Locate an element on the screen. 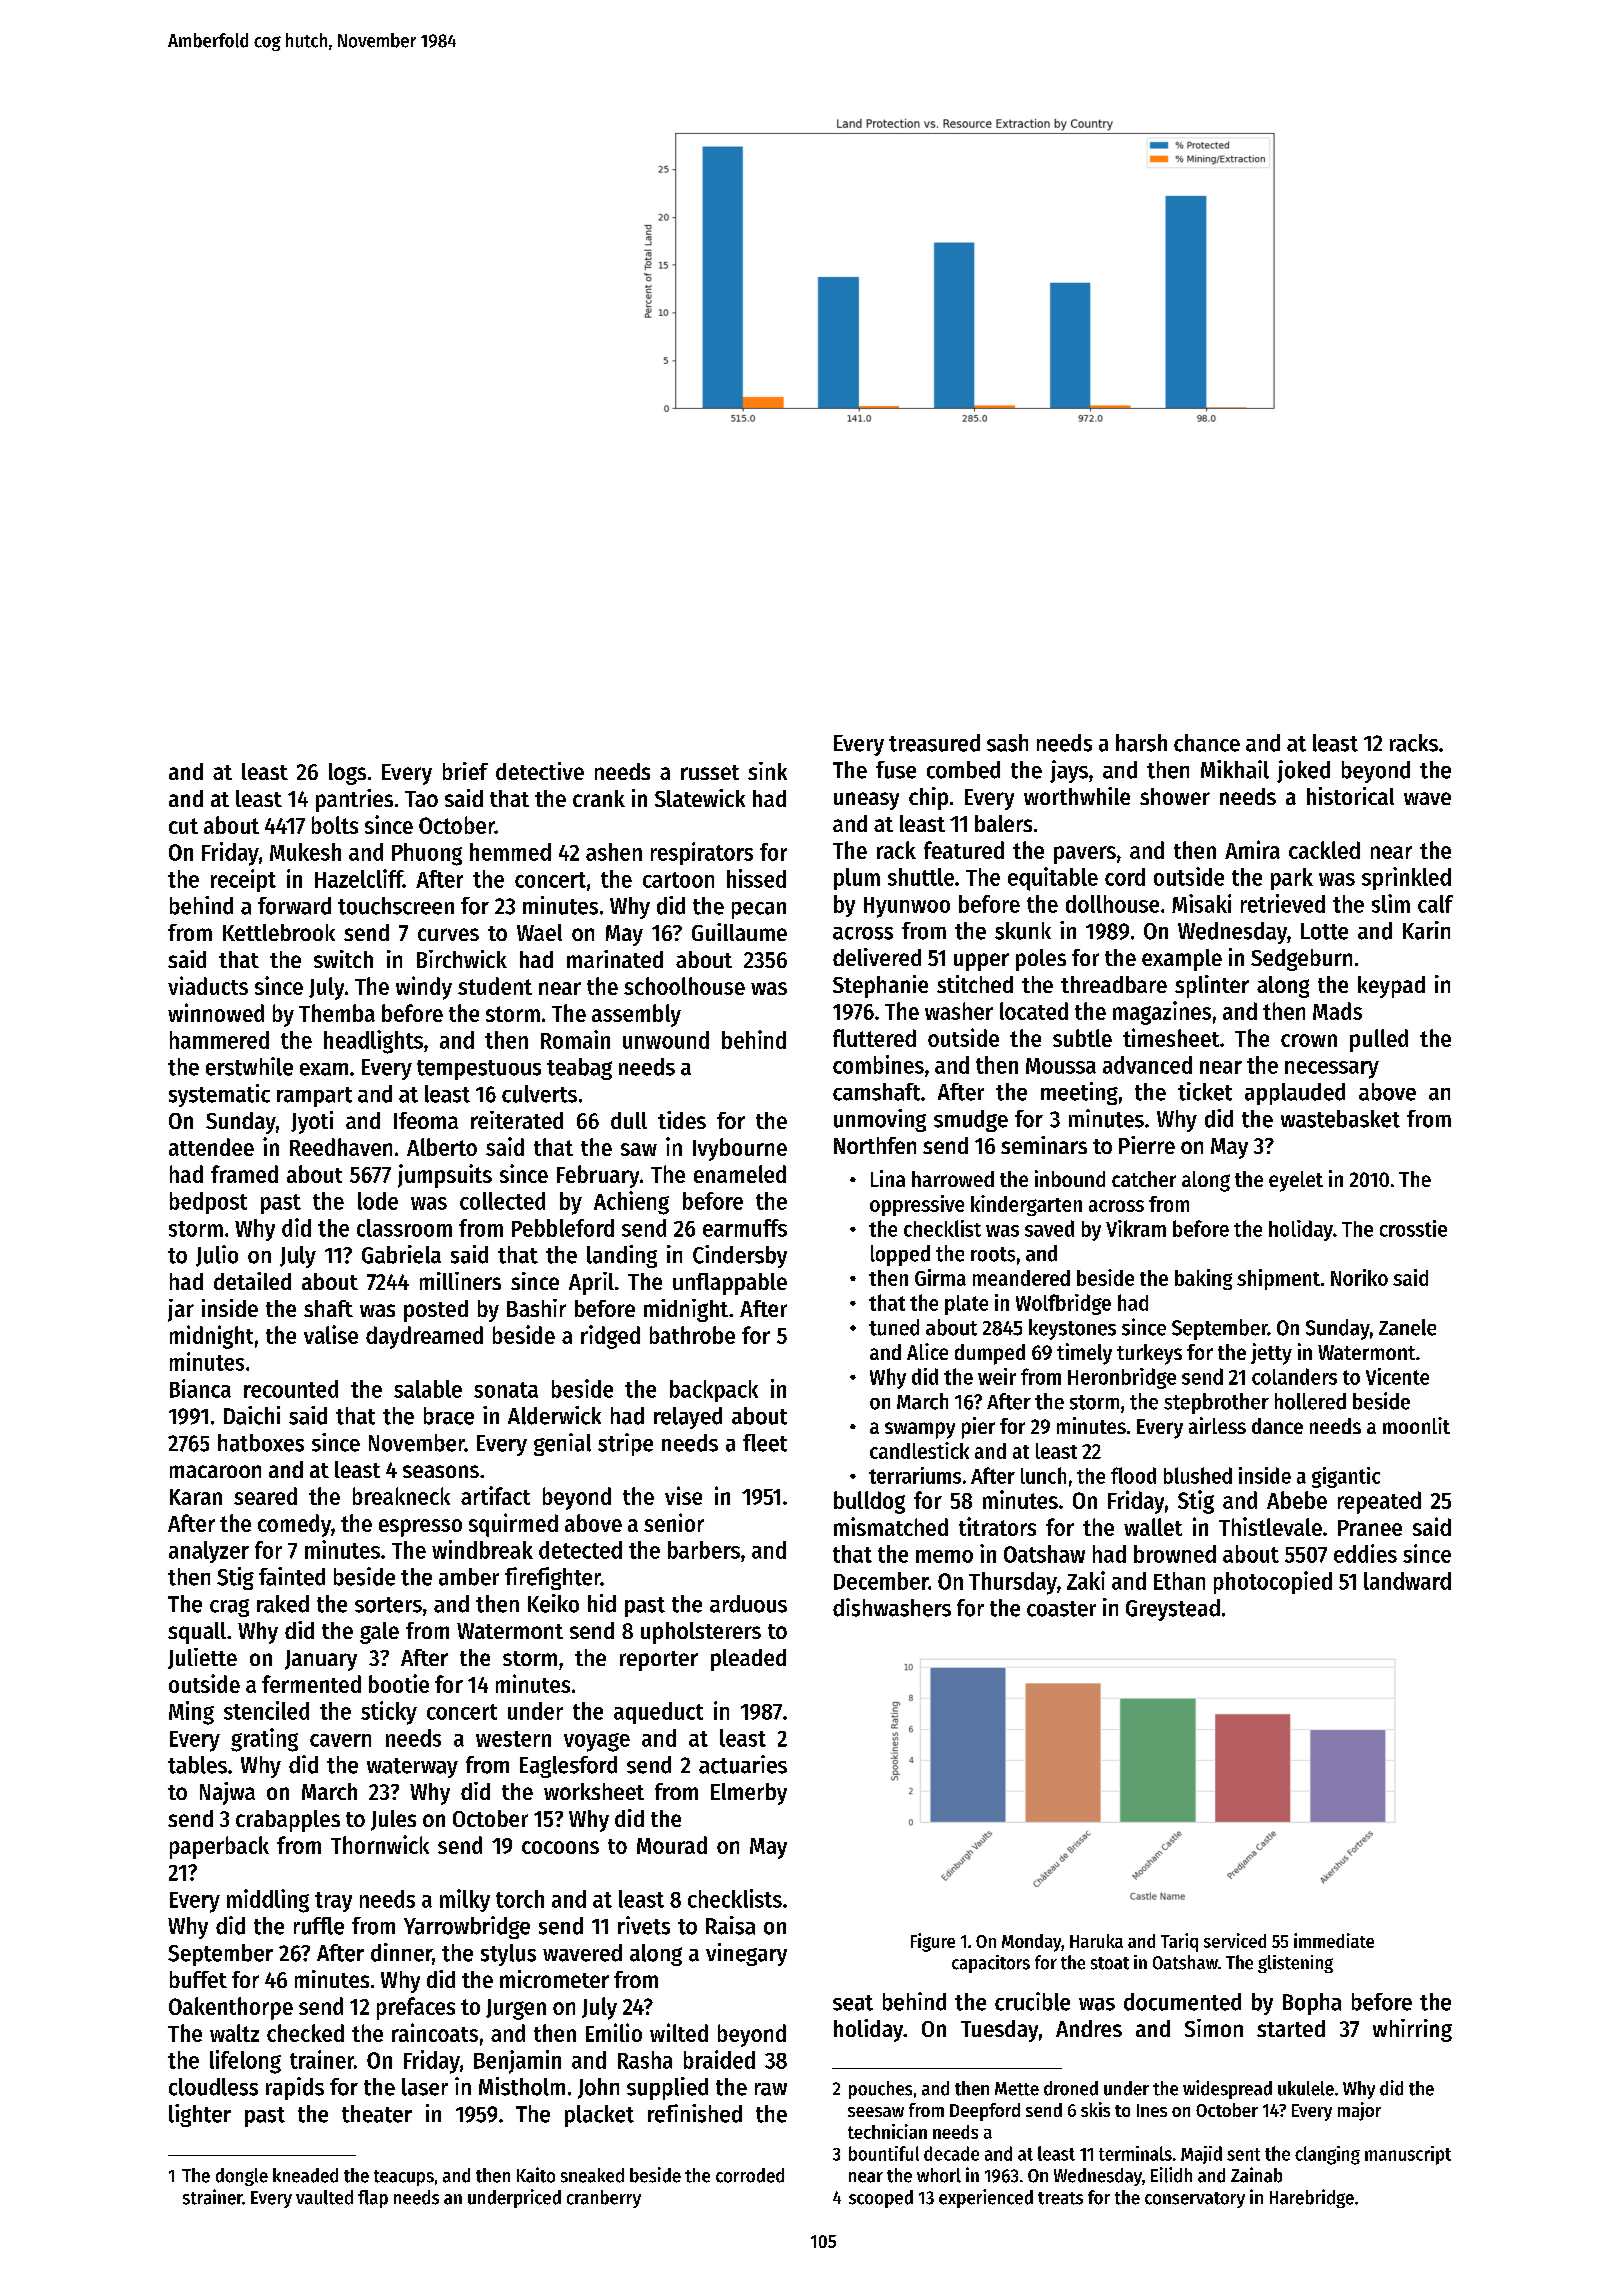 This screenshot has height=2292, width=1620. photocopied is located at coordinates (1273, 1582).
